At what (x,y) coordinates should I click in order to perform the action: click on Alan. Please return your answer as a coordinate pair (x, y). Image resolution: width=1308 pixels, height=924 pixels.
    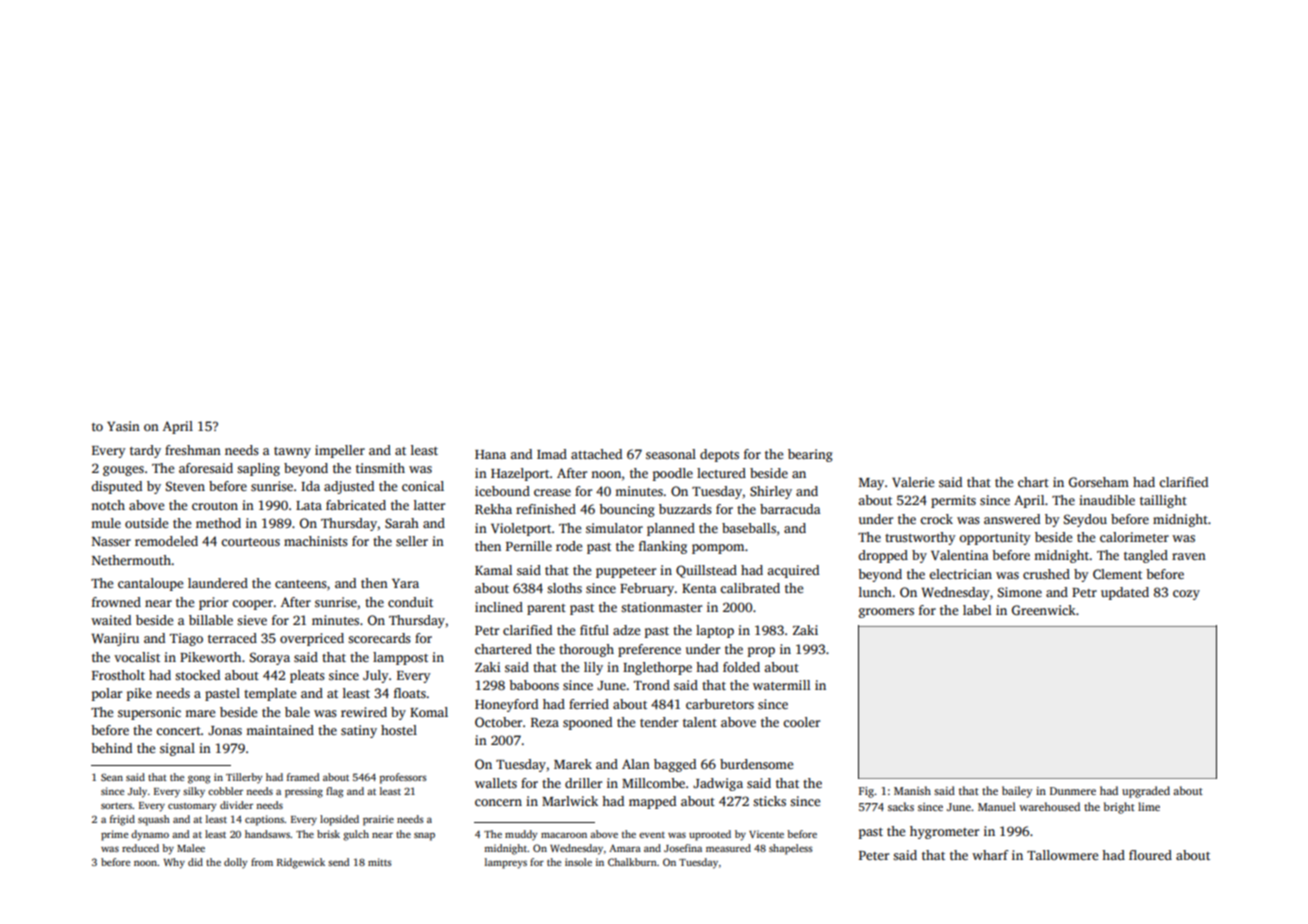
    Looking at the image, I should click on (636, 764).
